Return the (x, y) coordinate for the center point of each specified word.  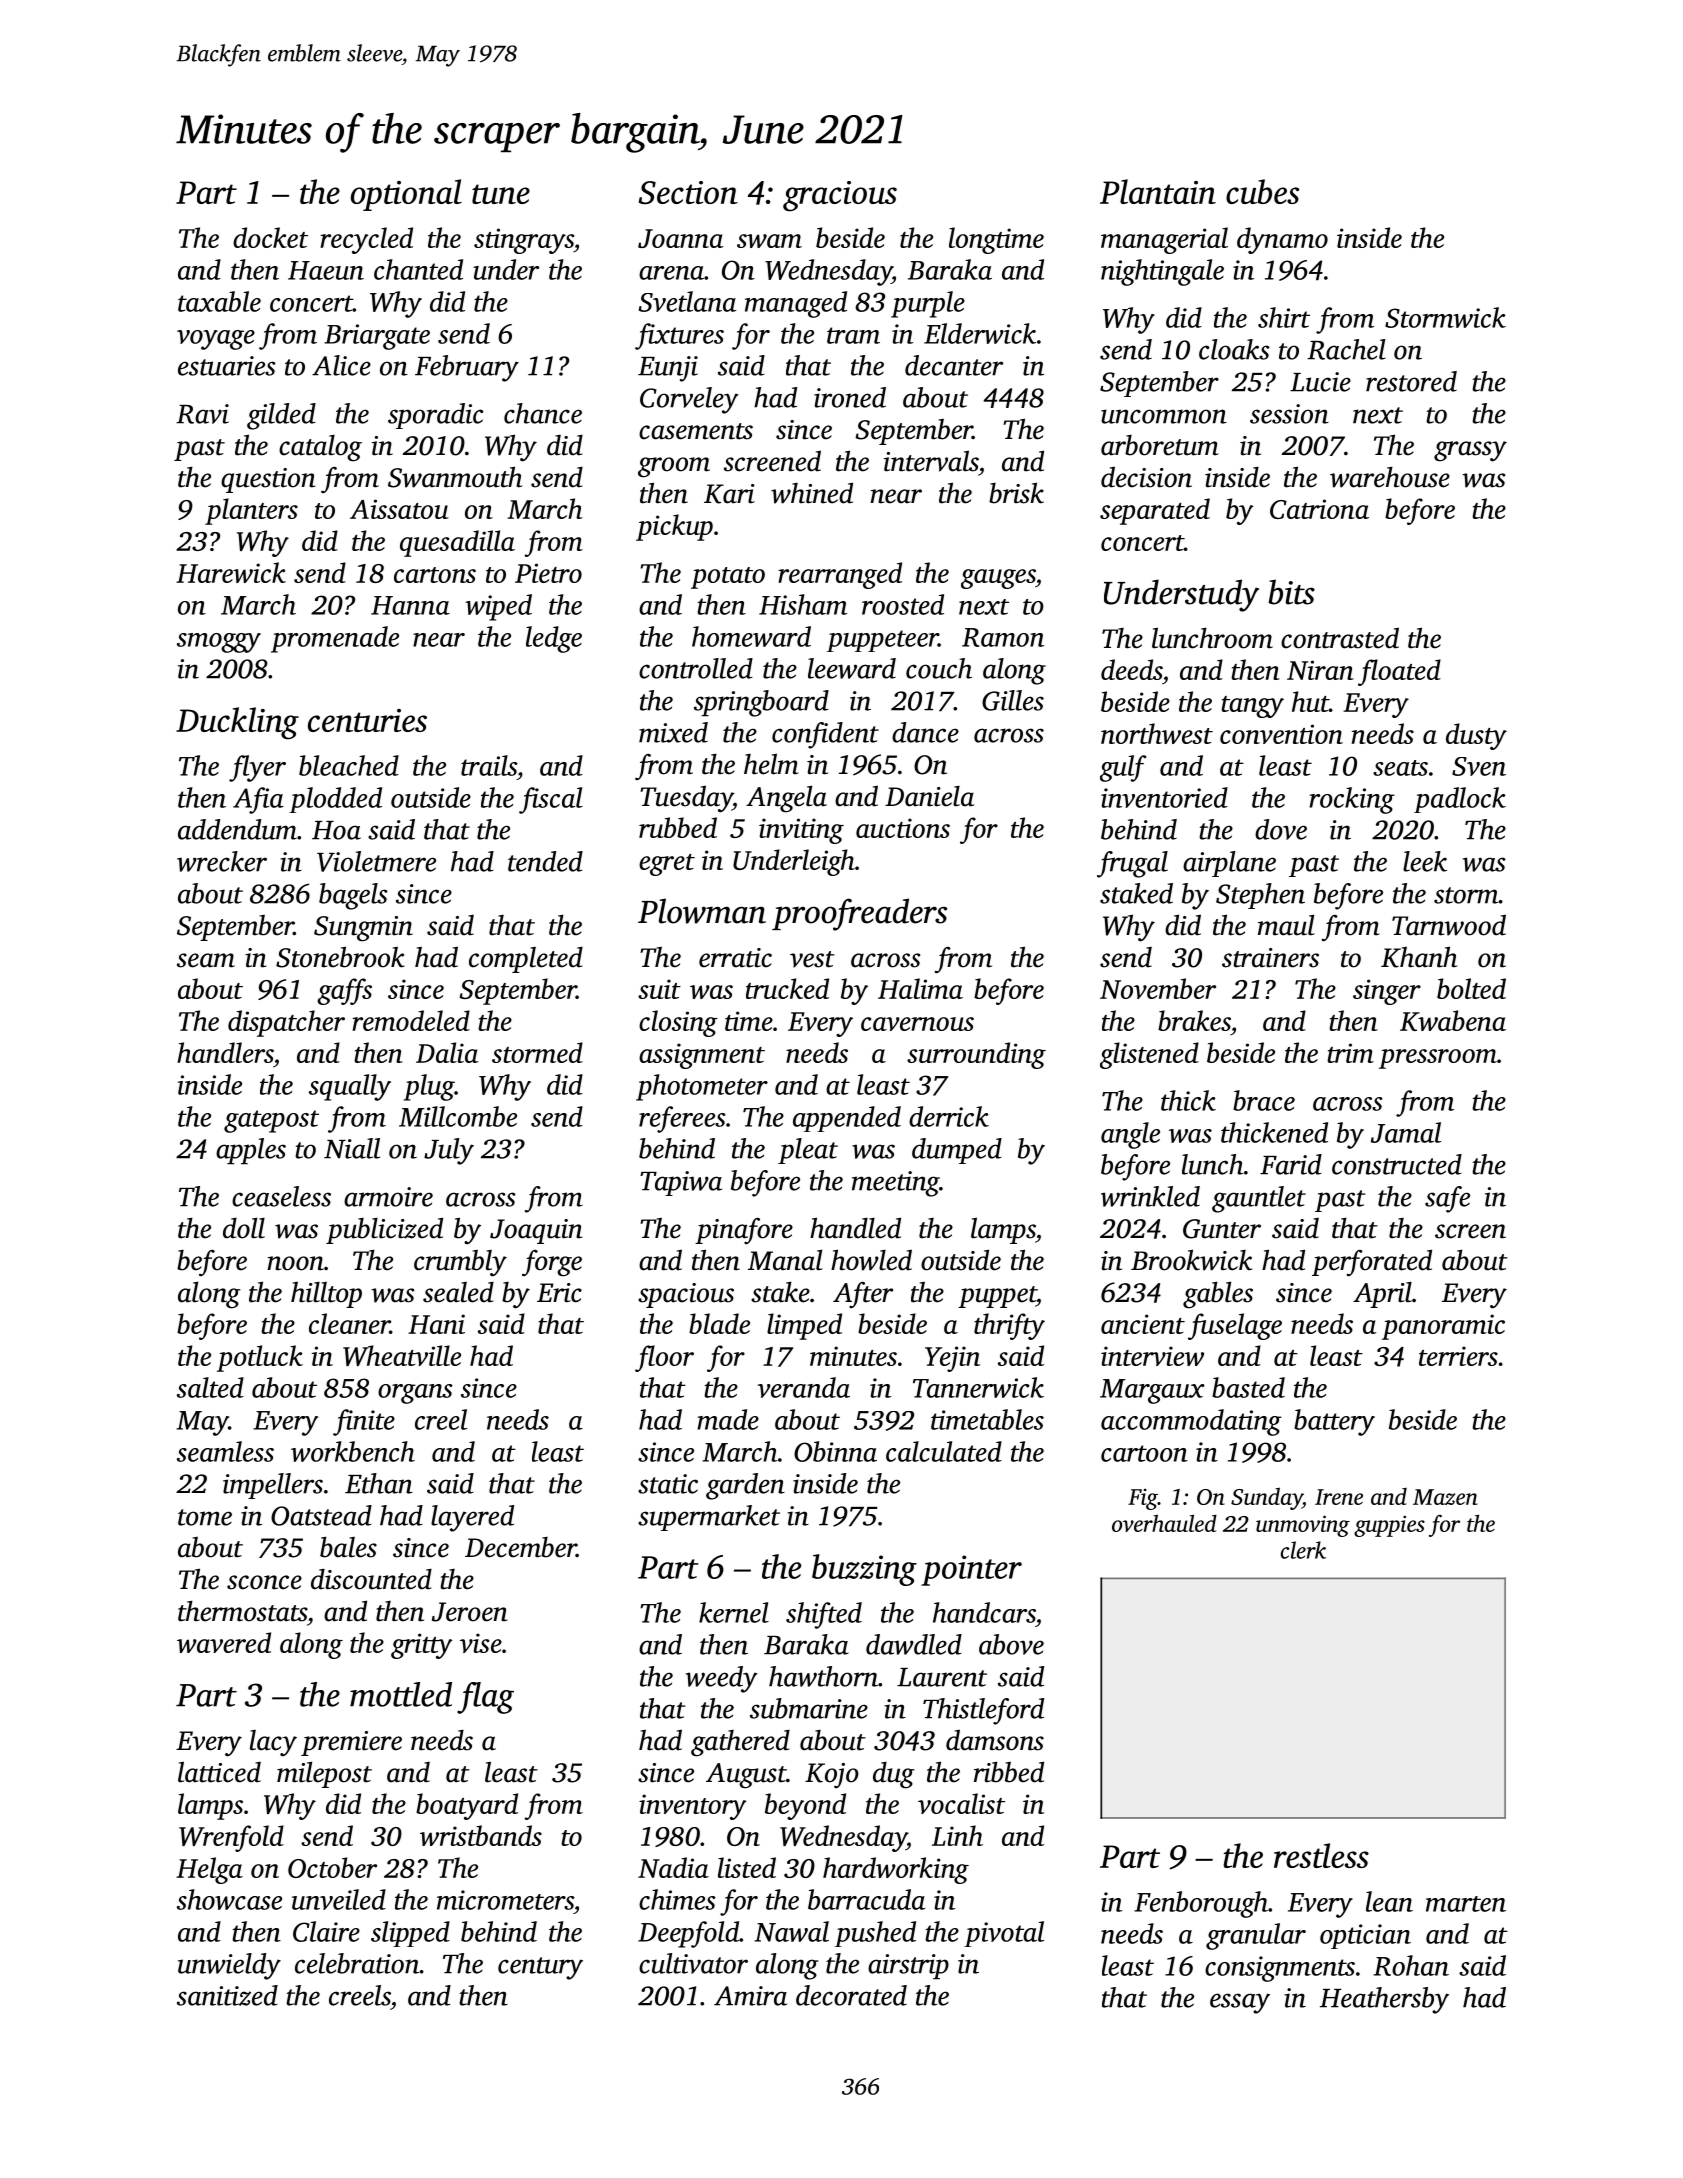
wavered (224, 1642)
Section (688, 193)
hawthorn (823, 1676)
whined (812, 493)
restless (1321, 1855)
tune (501, 194)
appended (847, 1119)
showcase (229, 1899)
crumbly (460, 1263)
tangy (1252, 707)
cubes (1262, 191)
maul (1286, 925)
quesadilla (457, 543)
